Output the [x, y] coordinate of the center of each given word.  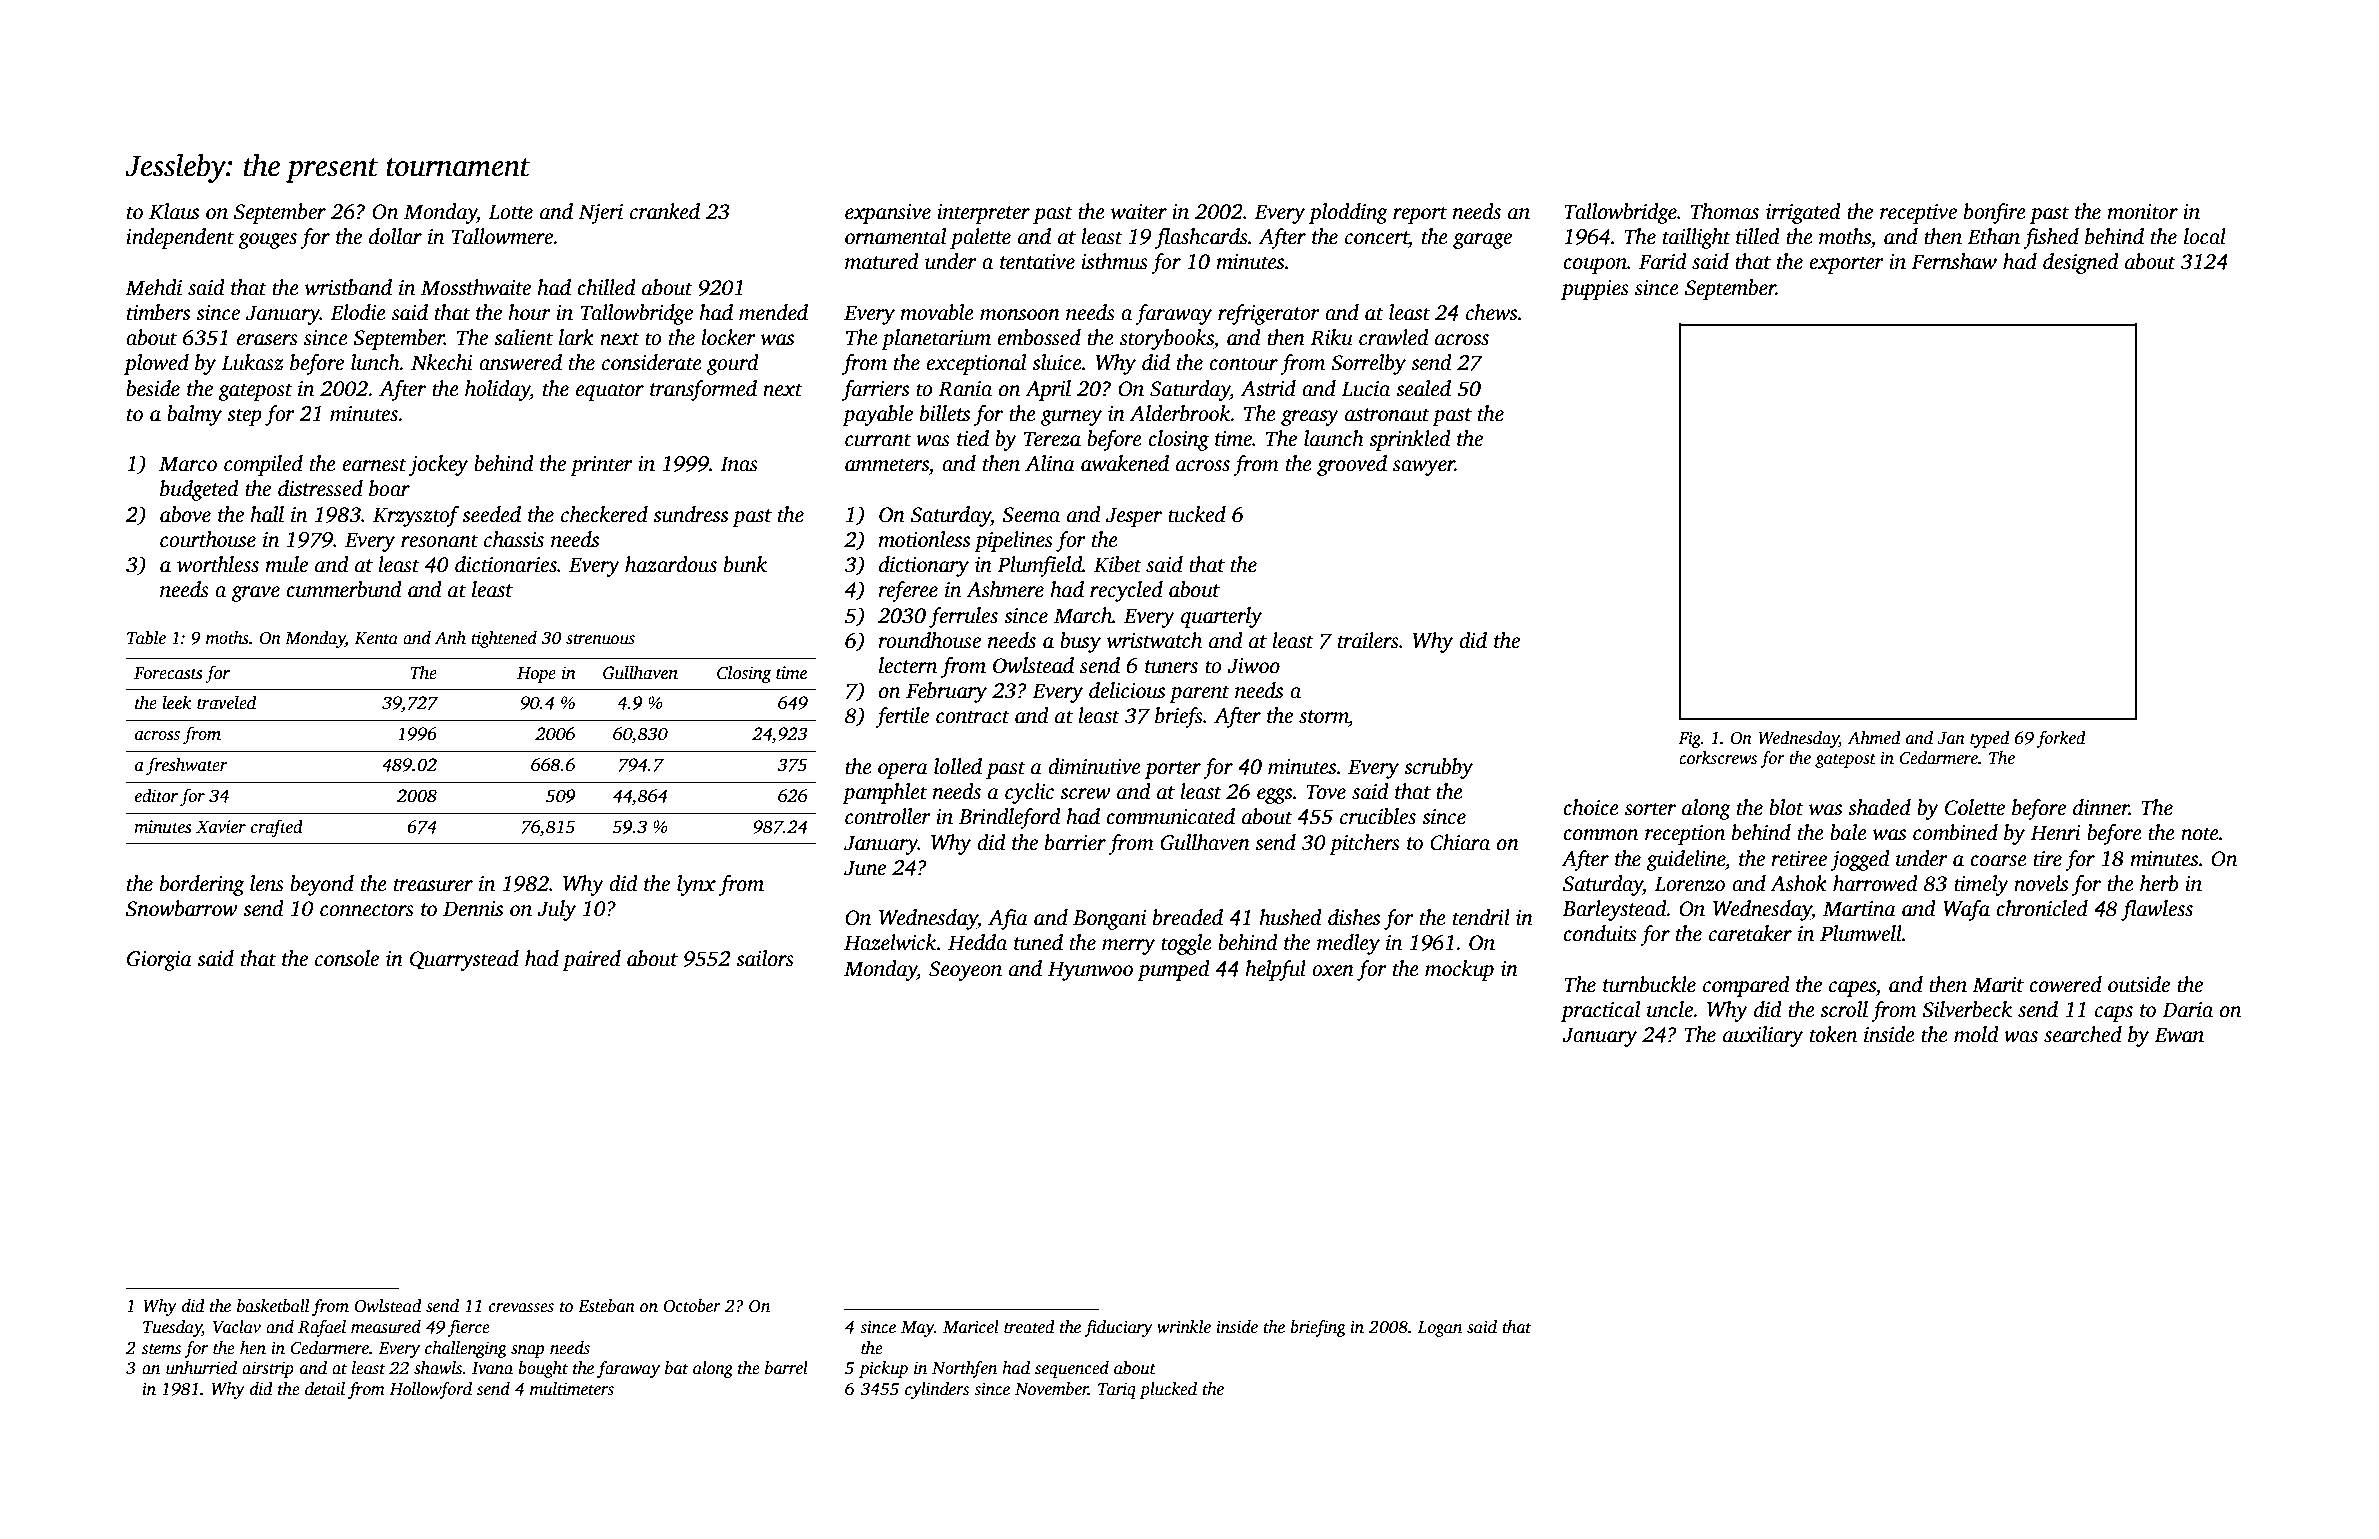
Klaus [174, 211]
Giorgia [159, 961]
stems [161, 1349]
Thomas [1725, 211]
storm [1324, 717]
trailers [1368, 640]
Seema [1031, 515]
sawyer [1424, 468]
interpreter [983, 214]
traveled [226, 702]
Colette [1975, 807]
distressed [320, 488]
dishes [1354, 917]
